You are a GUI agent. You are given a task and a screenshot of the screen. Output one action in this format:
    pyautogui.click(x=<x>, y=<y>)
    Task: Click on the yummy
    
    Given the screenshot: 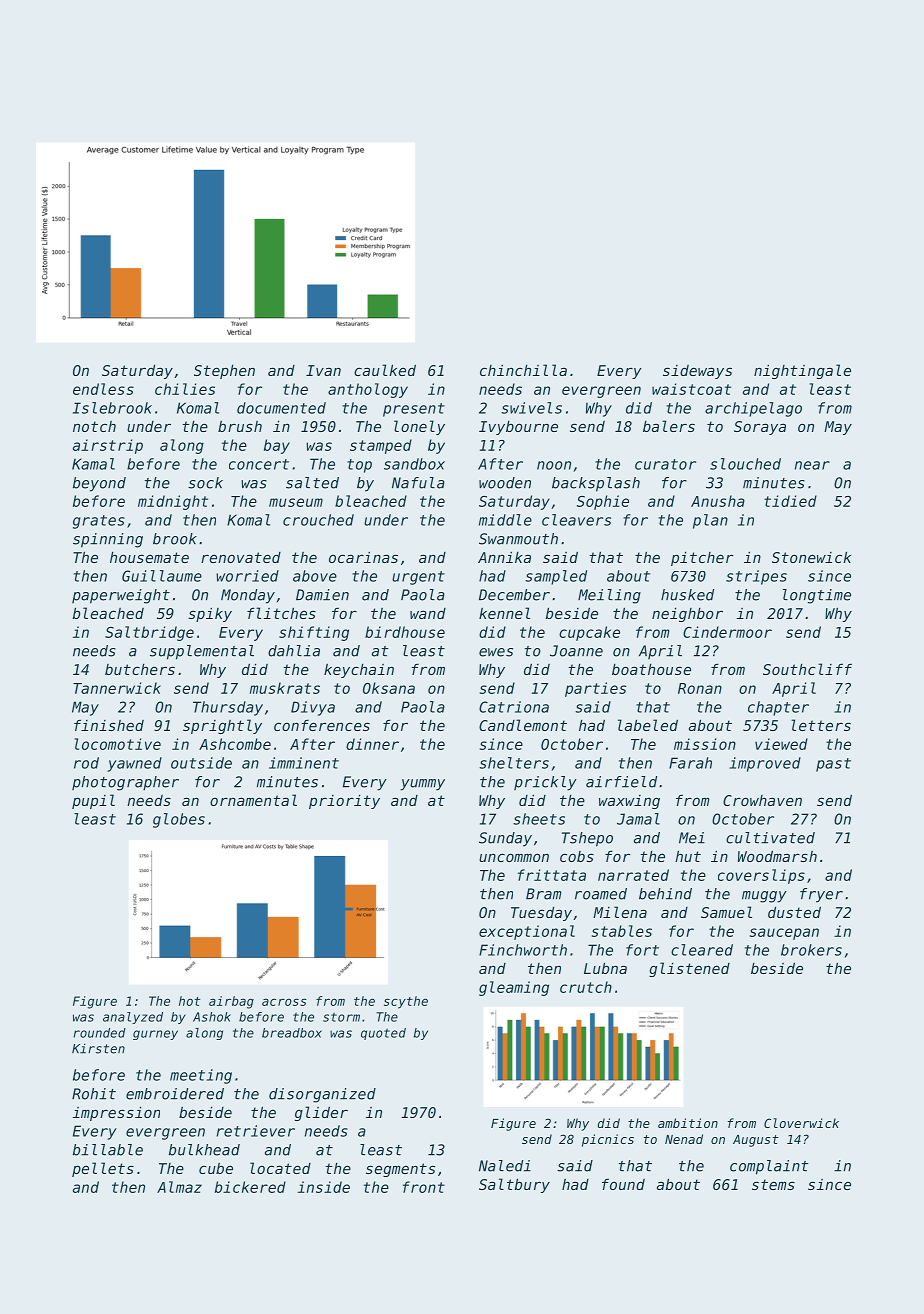 What is the action you would take?
    pyautogui.click(x=422, y=785)
